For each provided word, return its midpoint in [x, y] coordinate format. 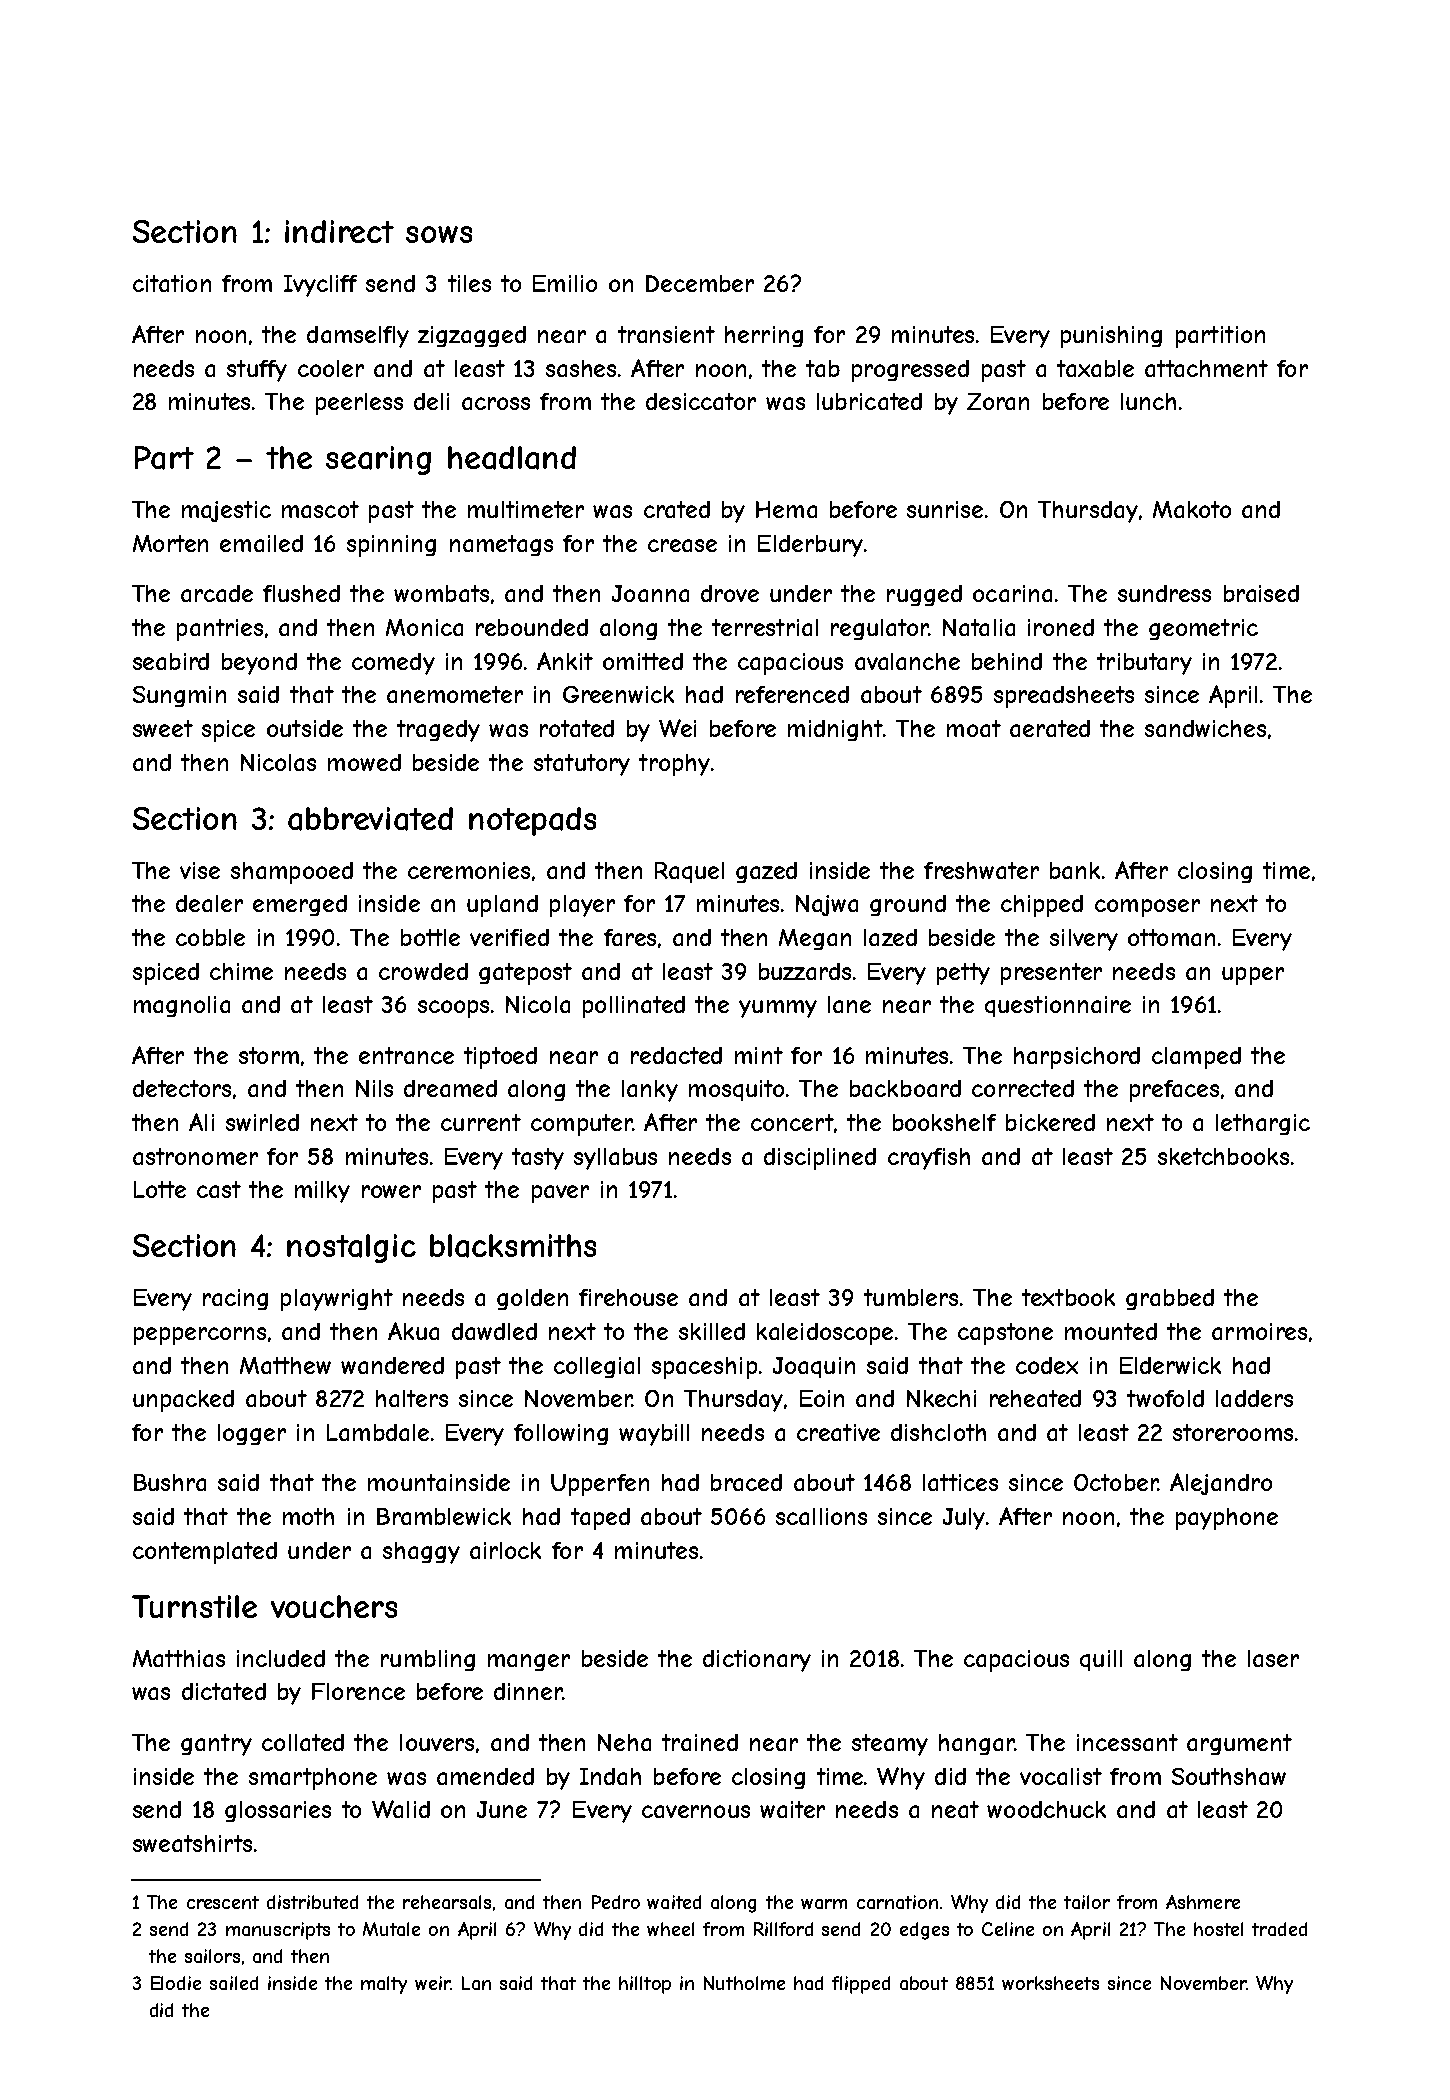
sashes [581, 368]
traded [1279, 1929]
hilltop [645, 1985]
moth [308, 1516]
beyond [259, 664]
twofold [1165, 1398]
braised [1261, 593]
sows [439, 234]
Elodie [176, 1983]
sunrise [945, 509]
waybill [654, 1435]
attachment [1206, 368]
